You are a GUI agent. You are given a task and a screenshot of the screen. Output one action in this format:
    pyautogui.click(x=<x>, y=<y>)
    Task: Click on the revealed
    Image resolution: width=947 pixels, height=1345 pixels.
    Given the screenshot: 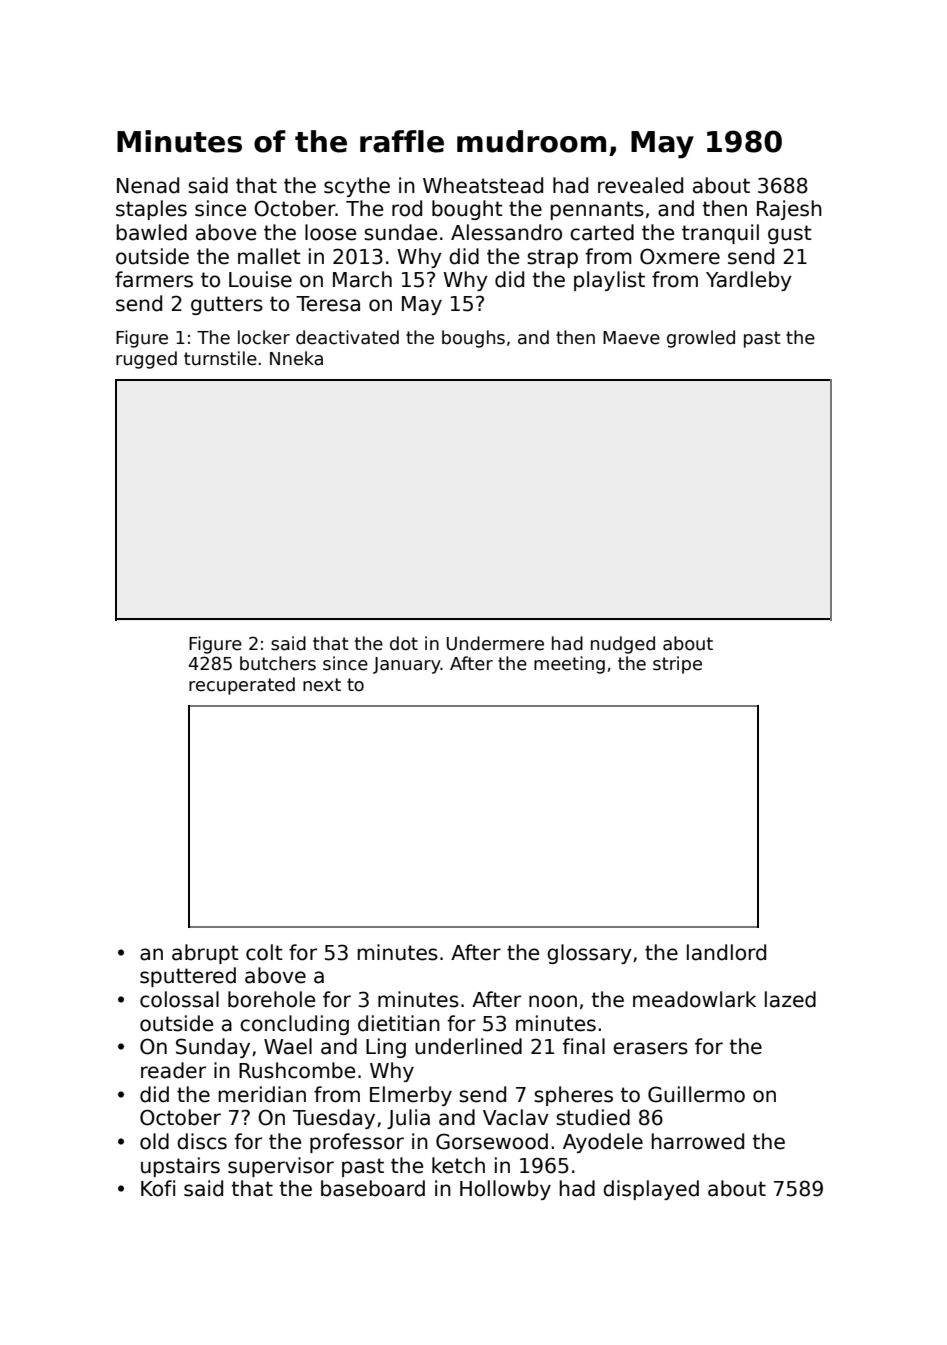 What is the action you would take?
    pyautogui.click(x=640, y=185)
